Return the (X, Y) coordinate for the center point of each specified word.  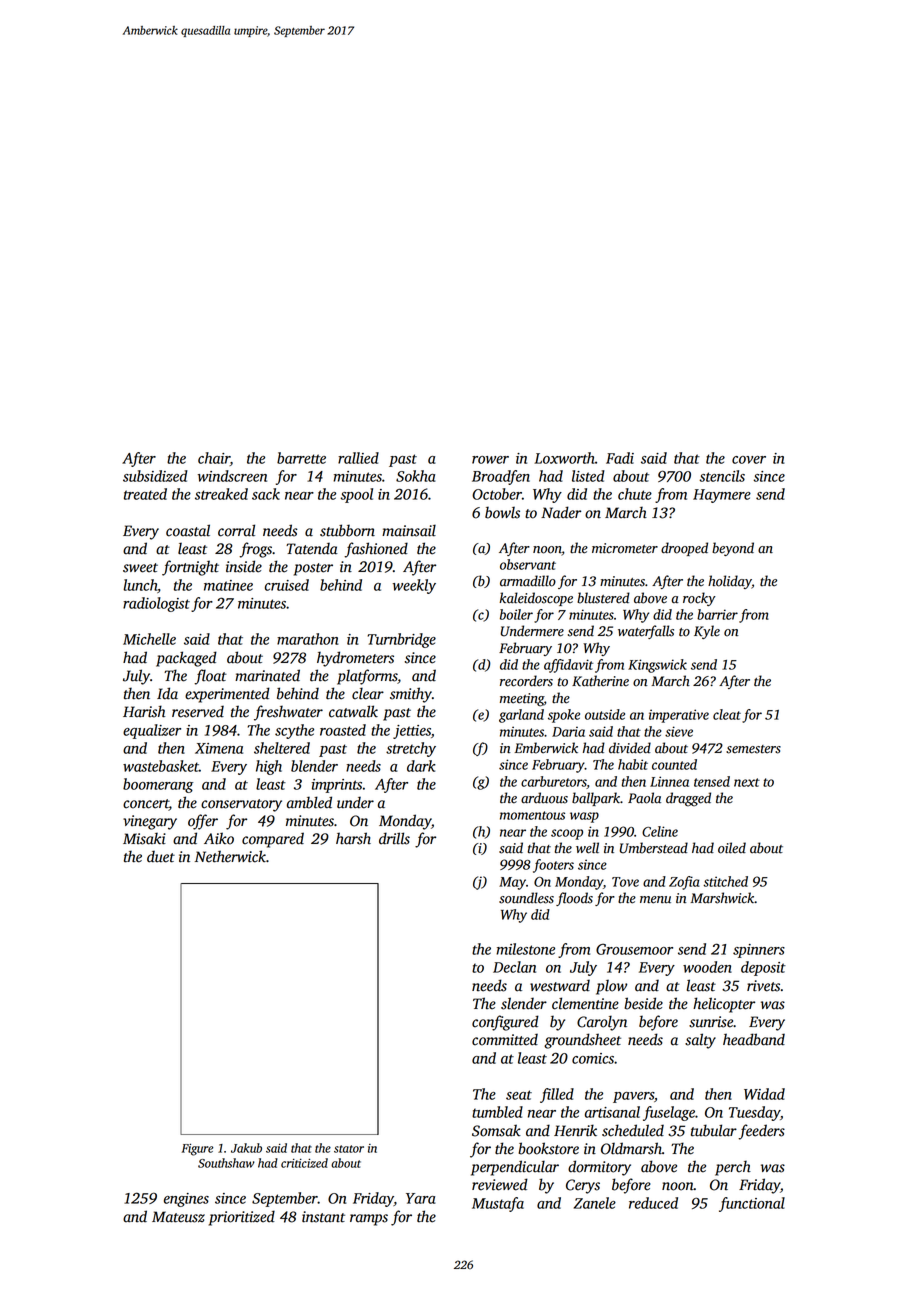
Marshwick (722, 898)
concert (146, 804)
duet (161, 856)
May (512, 883)
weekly (414, 586)
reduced (653, 1203)
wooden (707, 967)
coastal (188, 530)
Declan (514, 967)
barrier (717, 614)
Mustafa (498, 1204)
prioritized (242, 1218)
